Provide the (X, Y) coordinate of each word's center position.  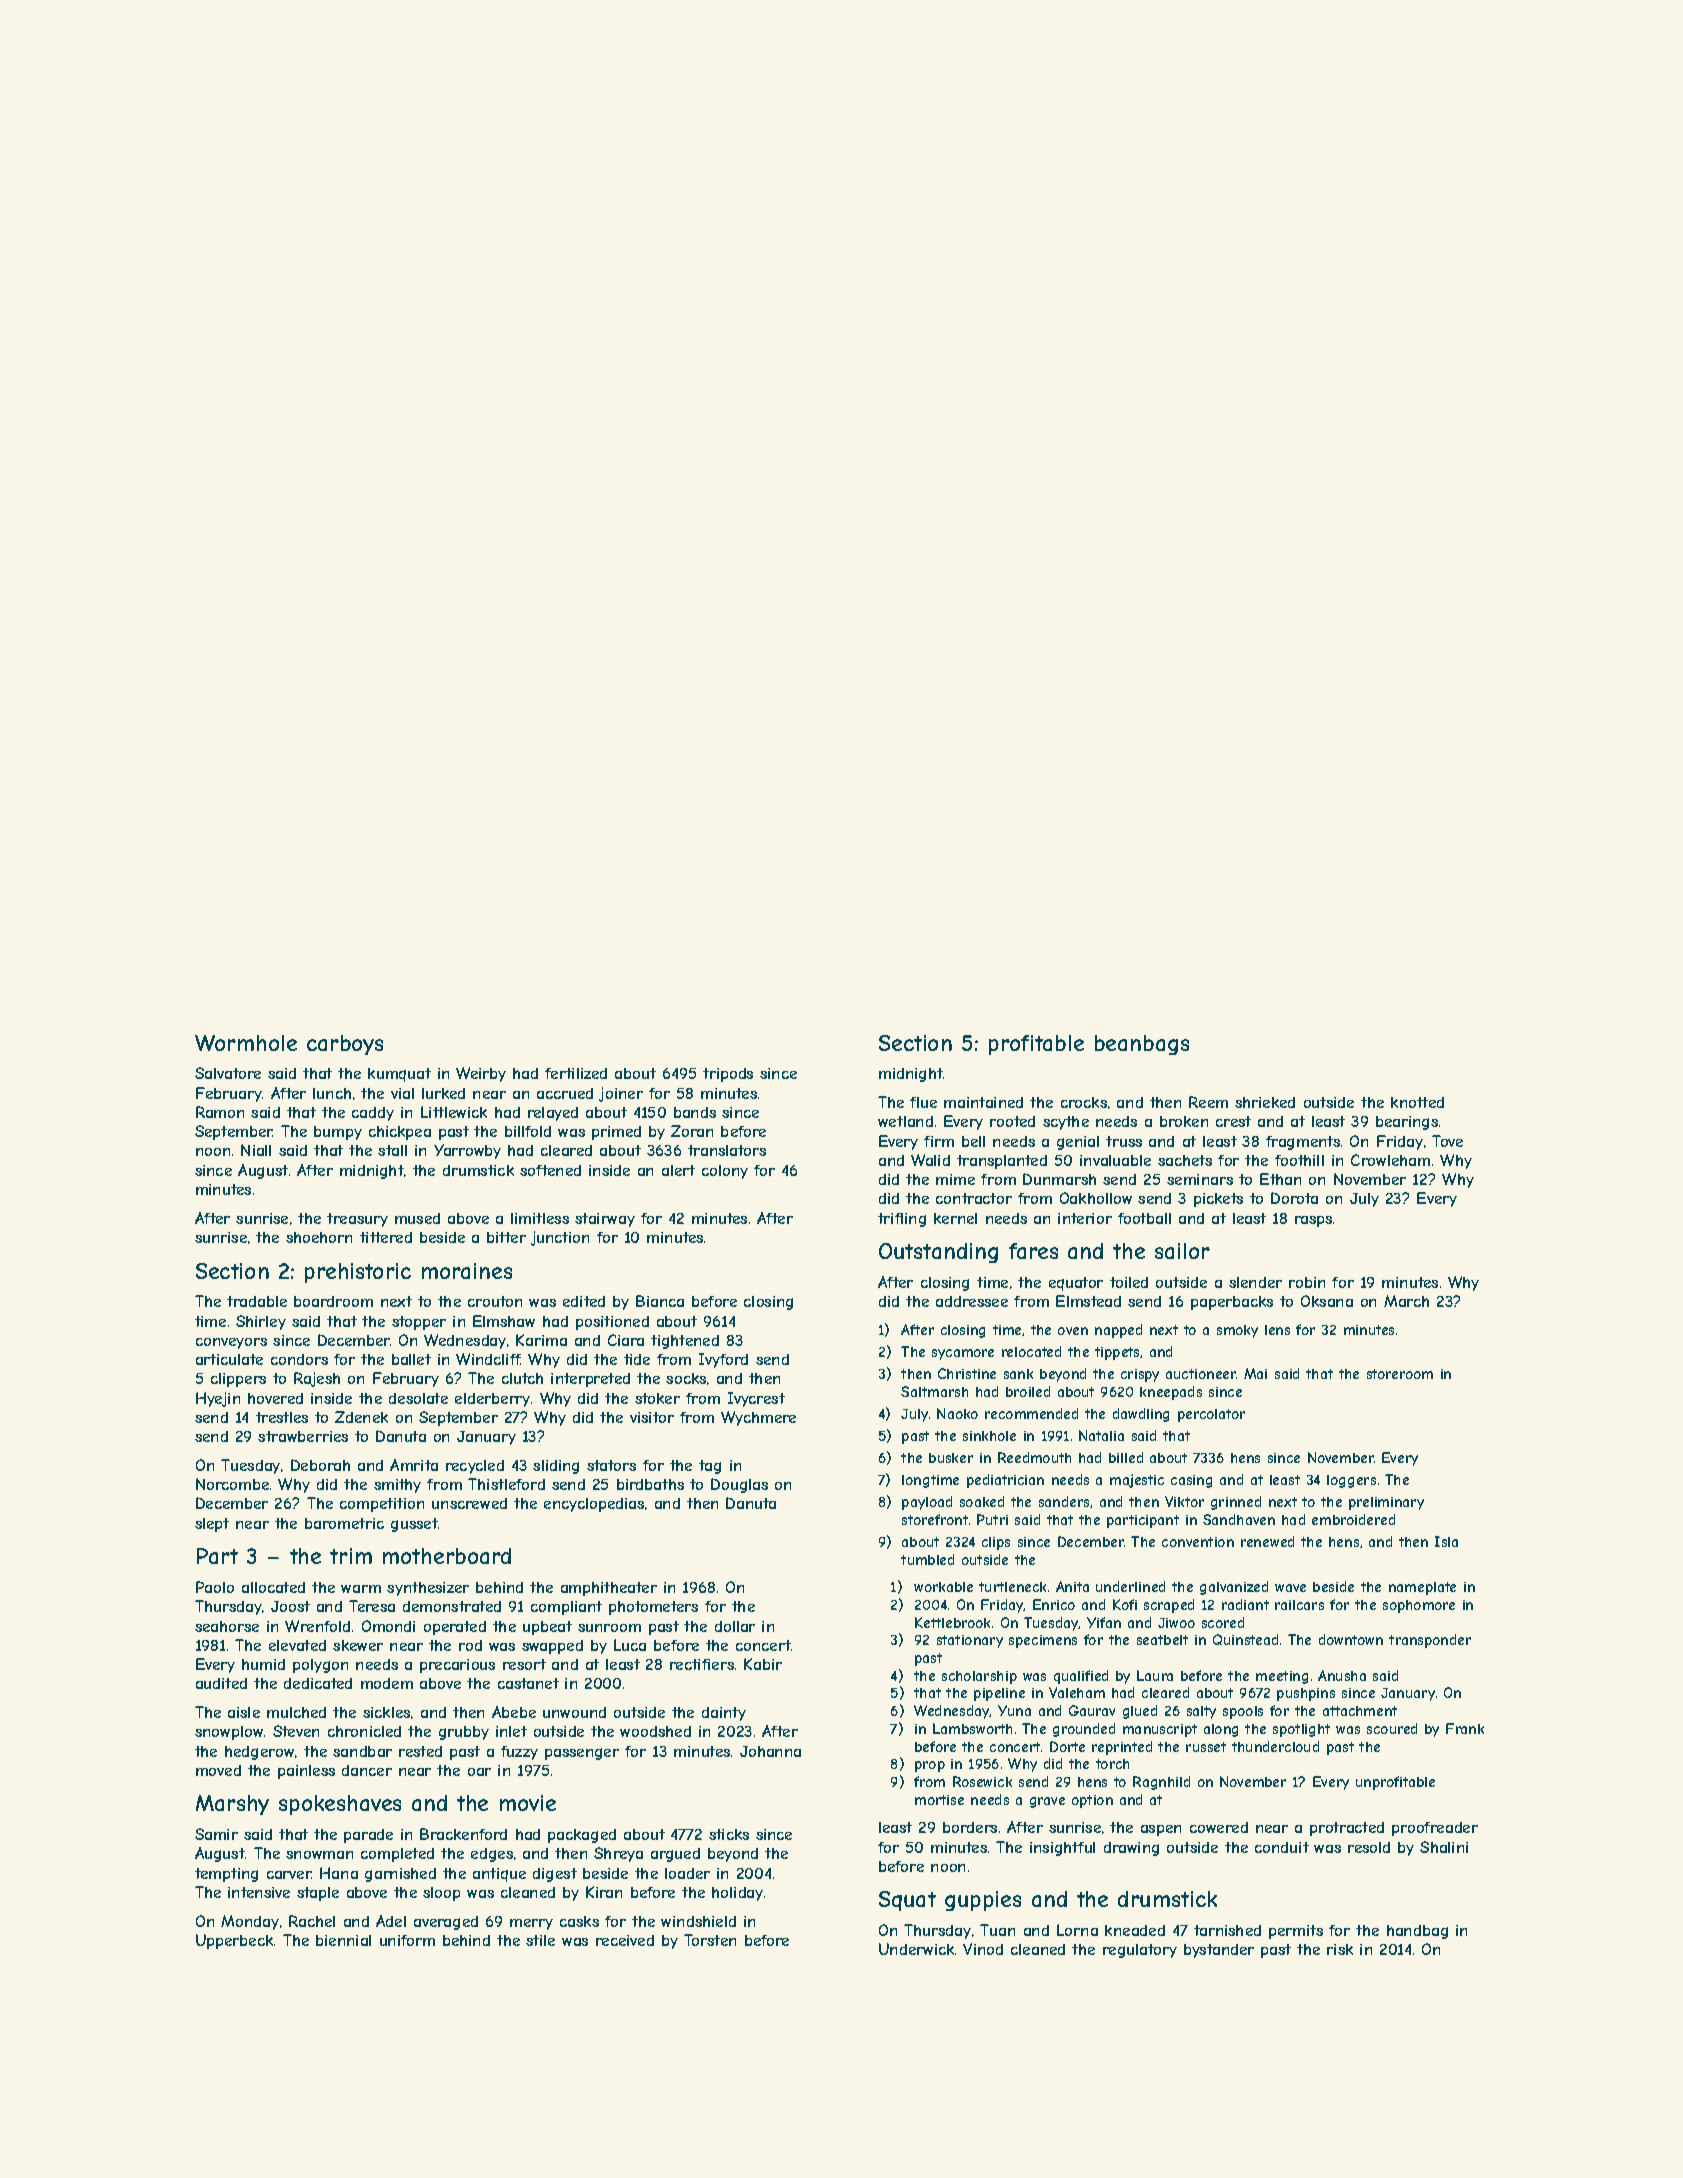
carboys (345, 1045)
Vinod (983, 1949)
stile (540, 1940)
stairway (605, 1220)
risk (1340, 1949)
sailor (1182, 1251)
